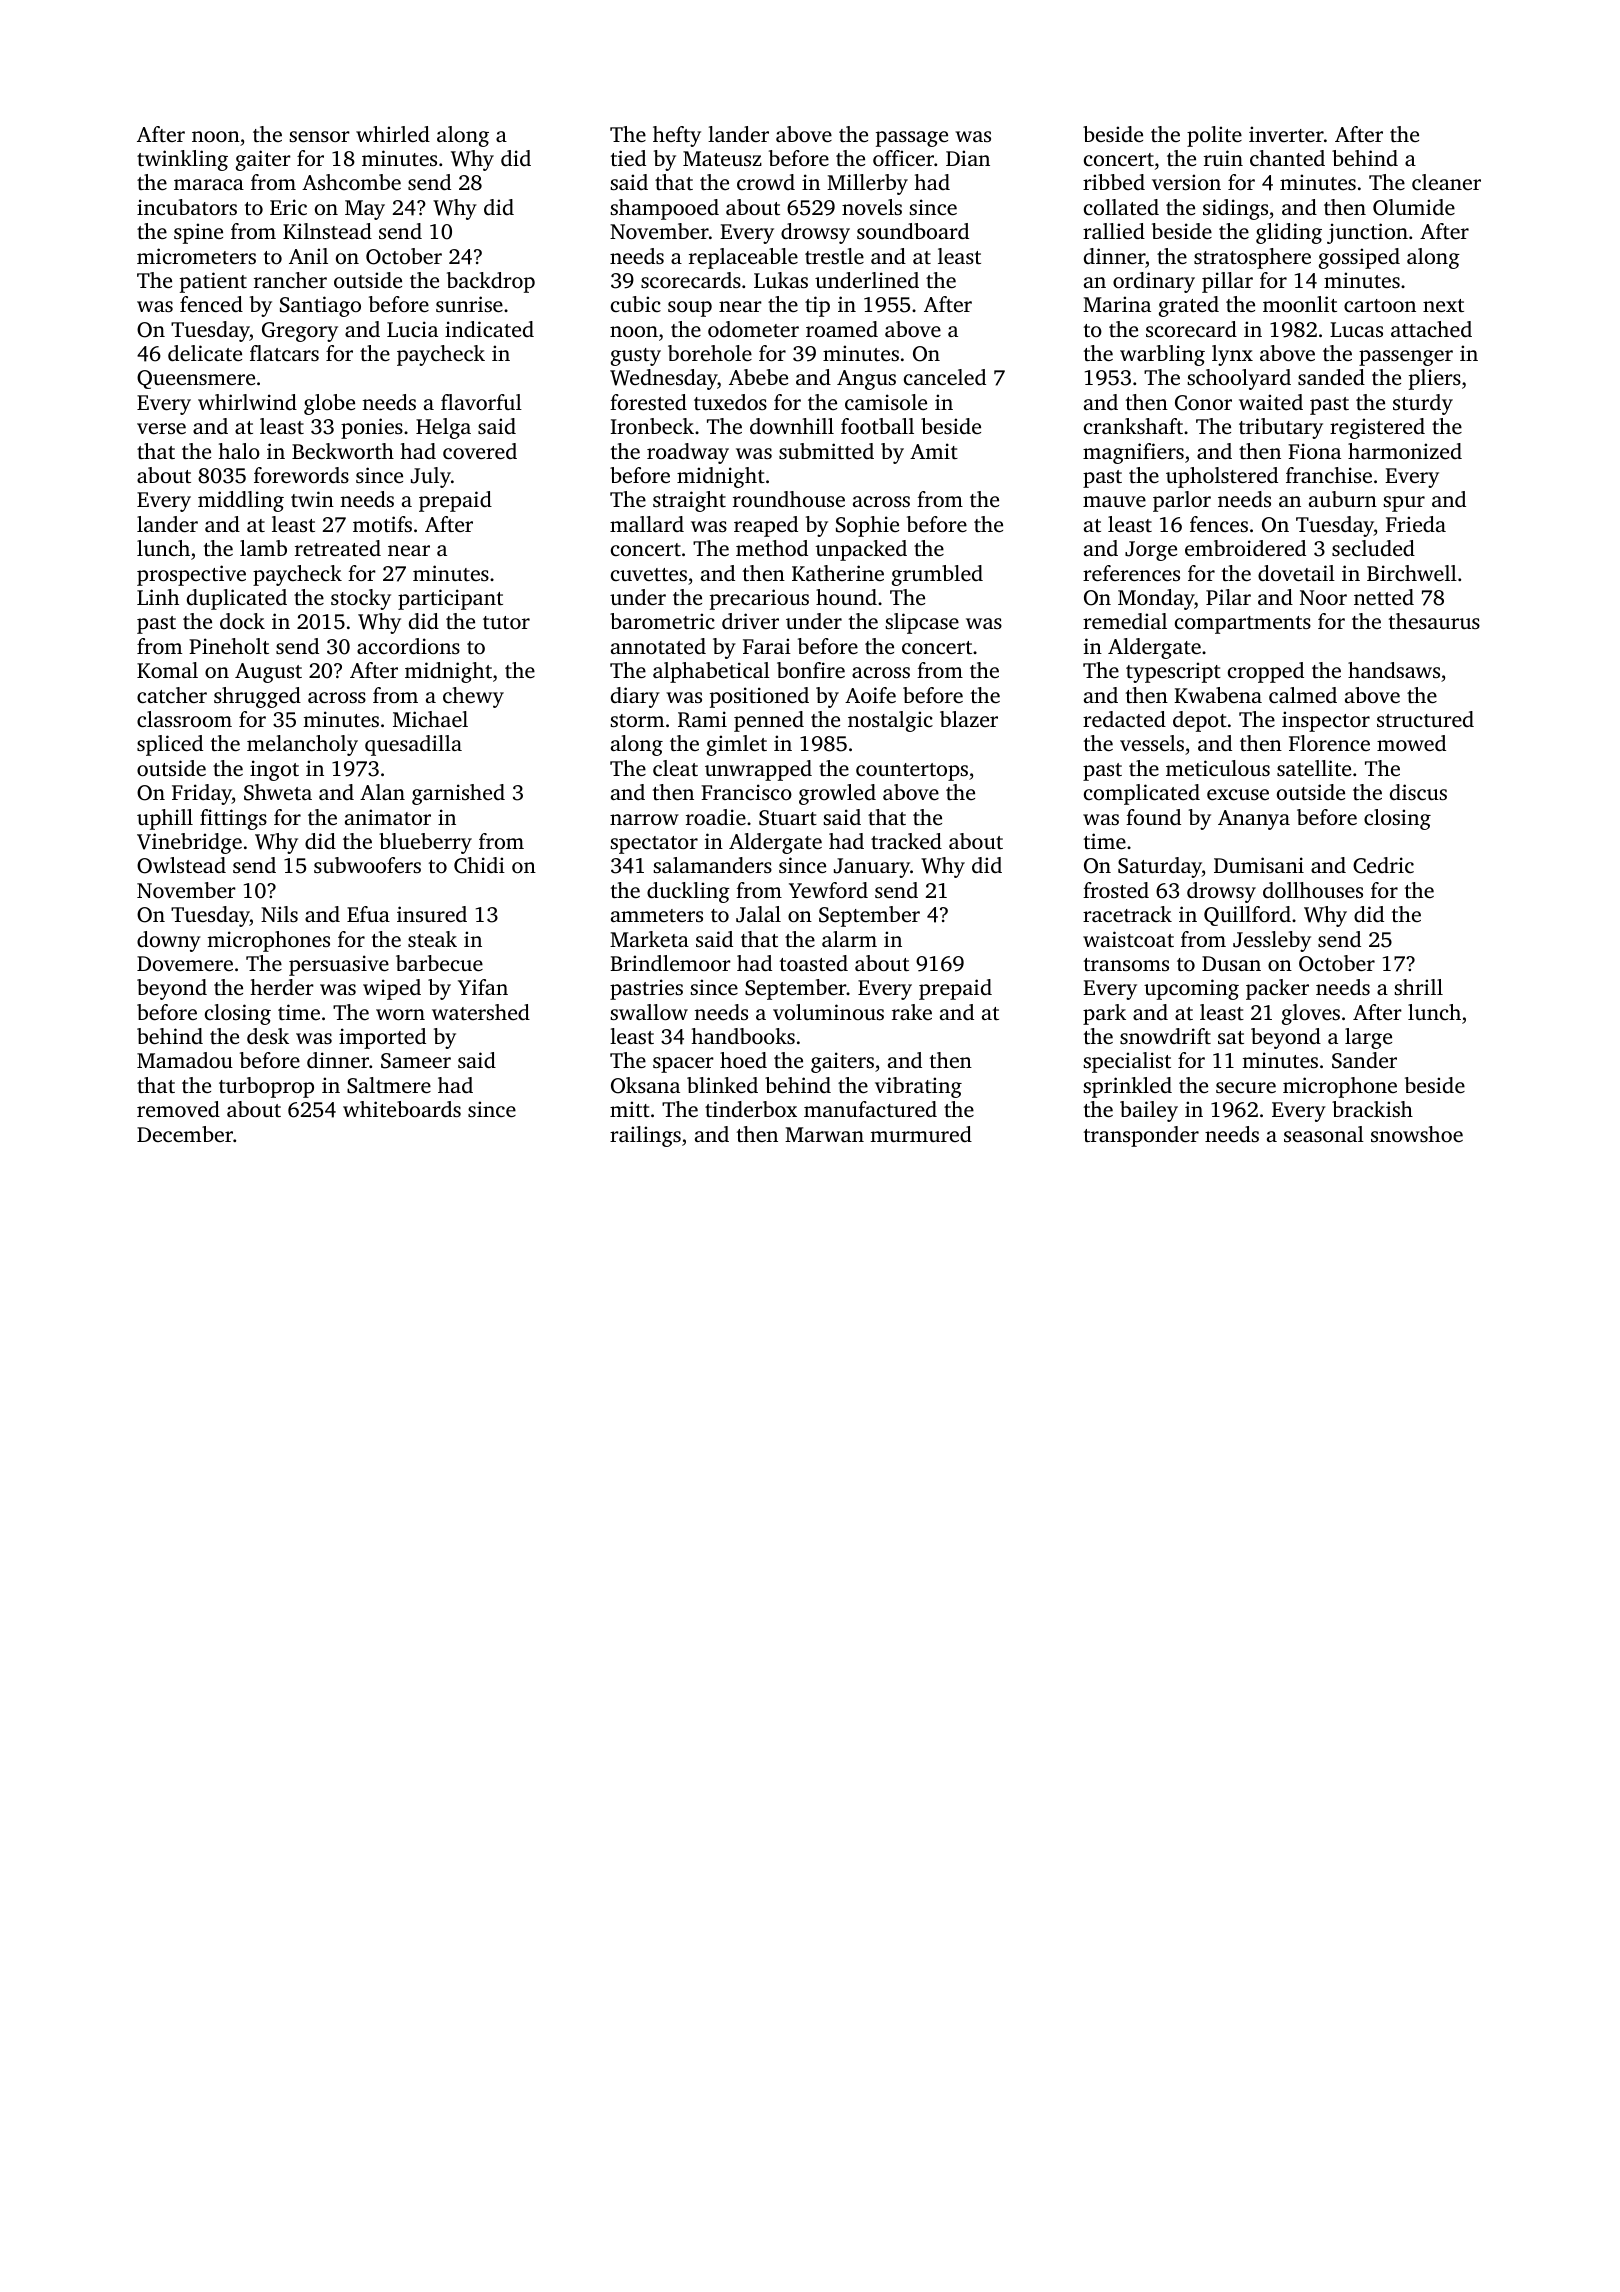 This image has height=2292, width=1620. I want to click on Shweta, so click(278, 792).
